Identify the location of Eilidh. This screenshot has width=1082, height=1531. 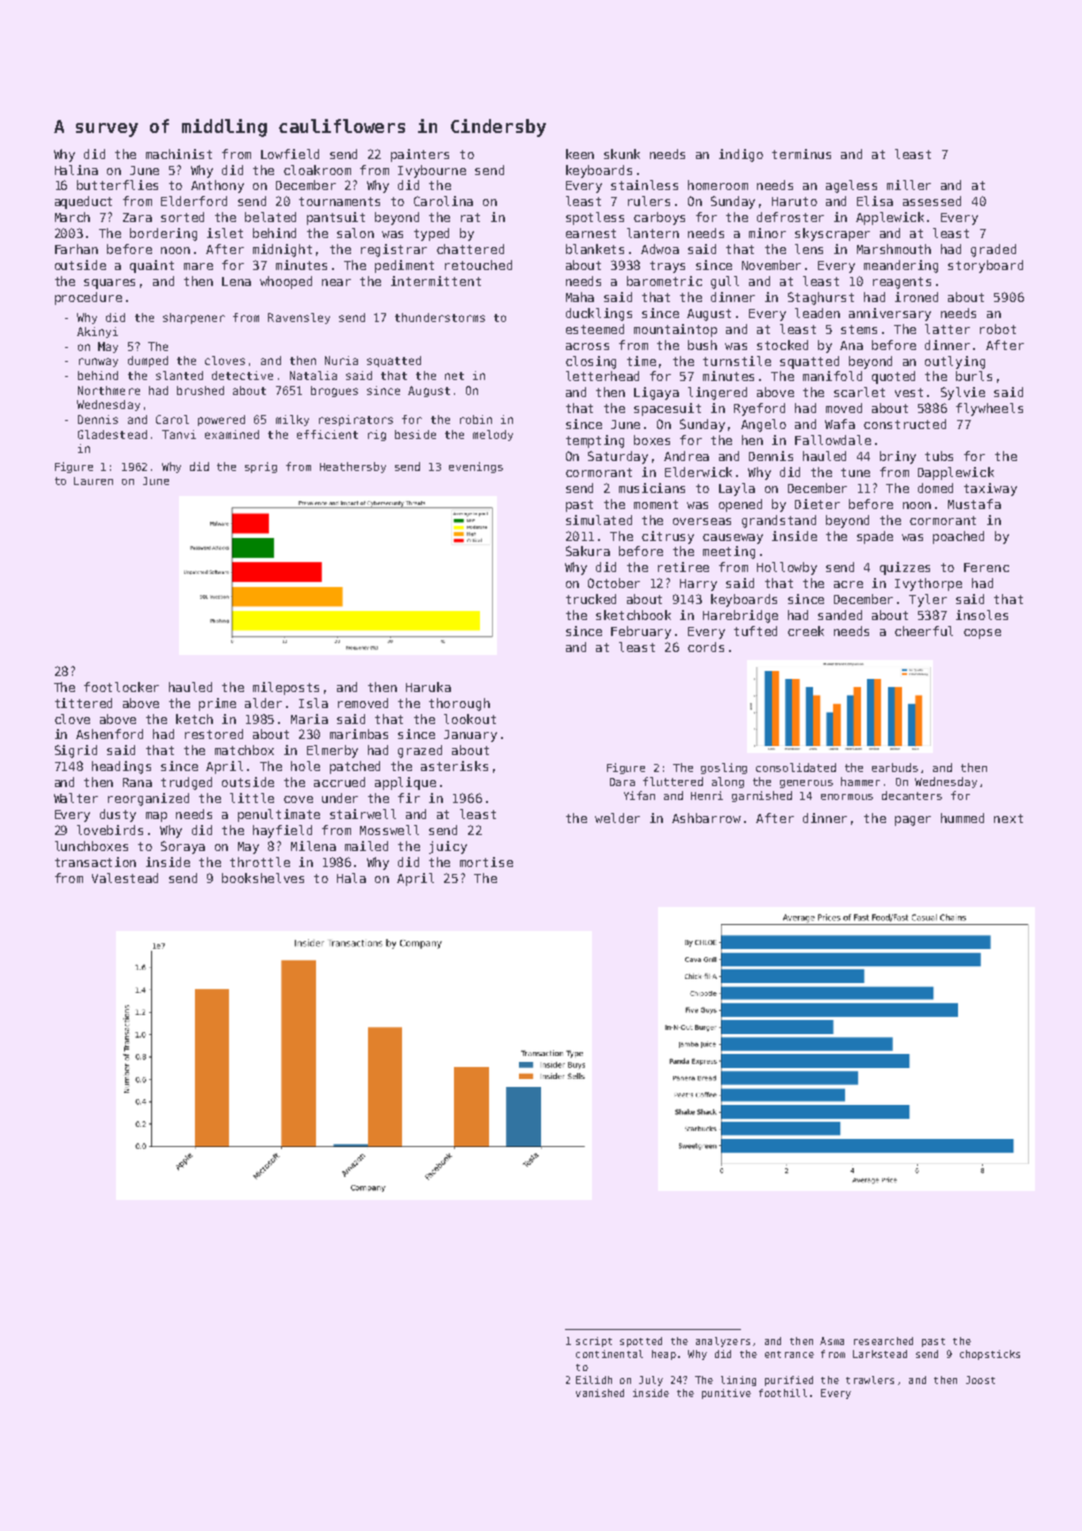
(594, 1380).
